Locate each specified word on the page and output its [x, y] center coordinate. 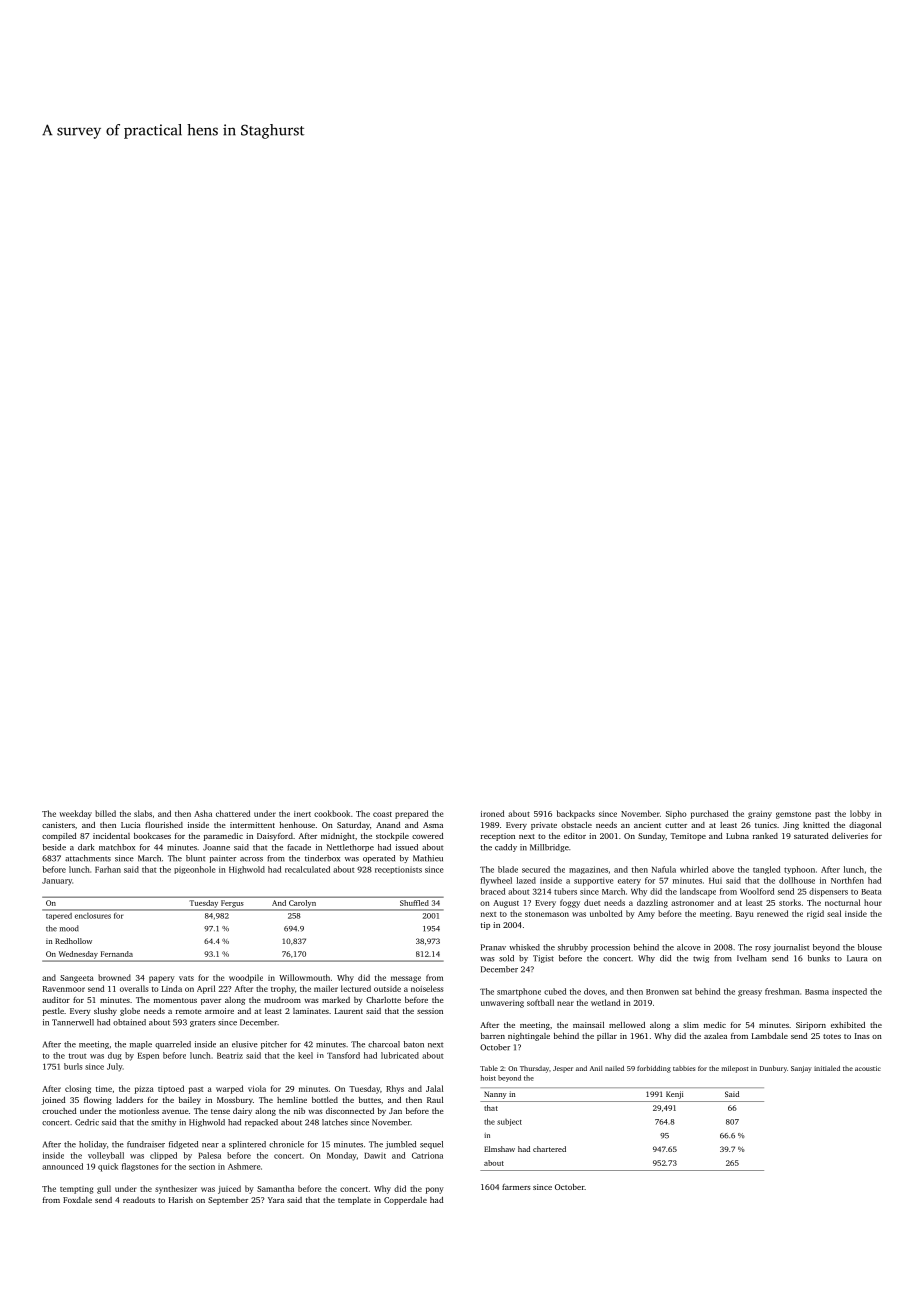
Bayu [745, 915]
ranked [765, 836]
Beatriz [230, 1055]
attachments [88, 858]
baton [414, 1044]
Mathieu [428, 858]
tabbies [684, 1068]
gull [104, 1189]
